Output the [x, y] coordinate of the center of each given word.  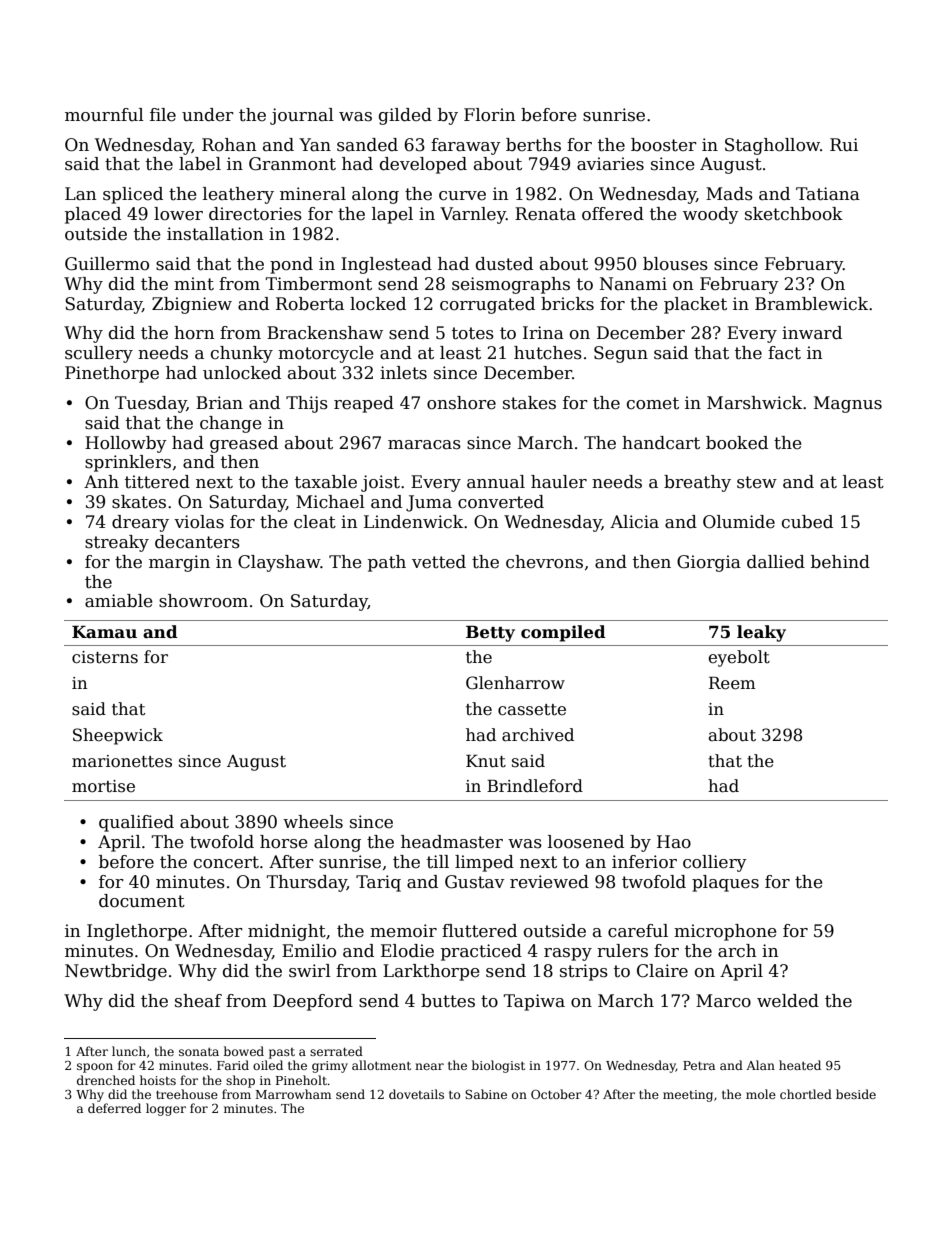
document [142, 901]
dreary [140, 523]
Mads [729, 194]
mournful [104, 115]
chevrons [544, 562]
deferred [114, 1108]
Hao [674, 842]
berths [533, 145]
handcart [661, 443]
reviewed [549, 882]
